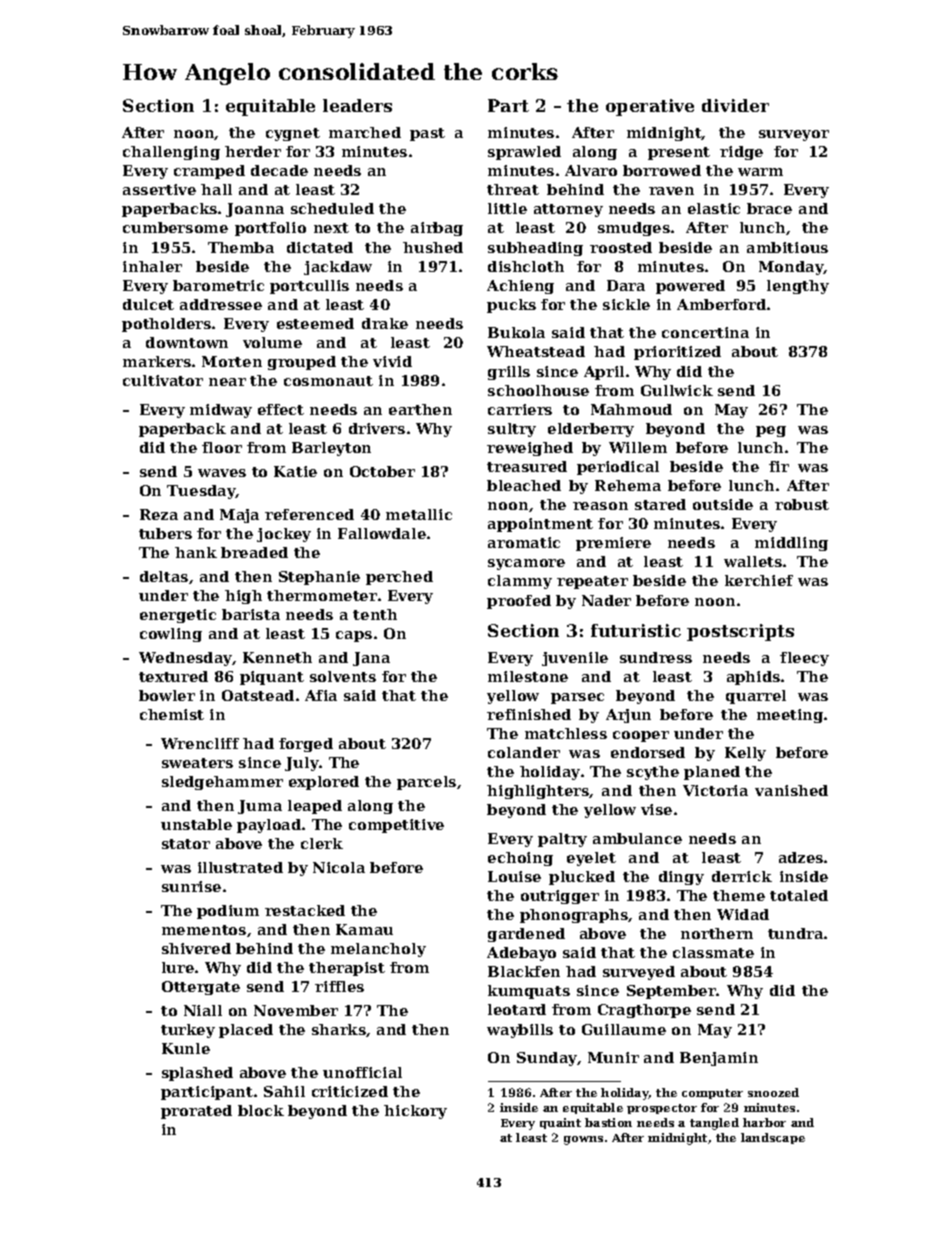  I want to click on clammy, so click(520, 582).
